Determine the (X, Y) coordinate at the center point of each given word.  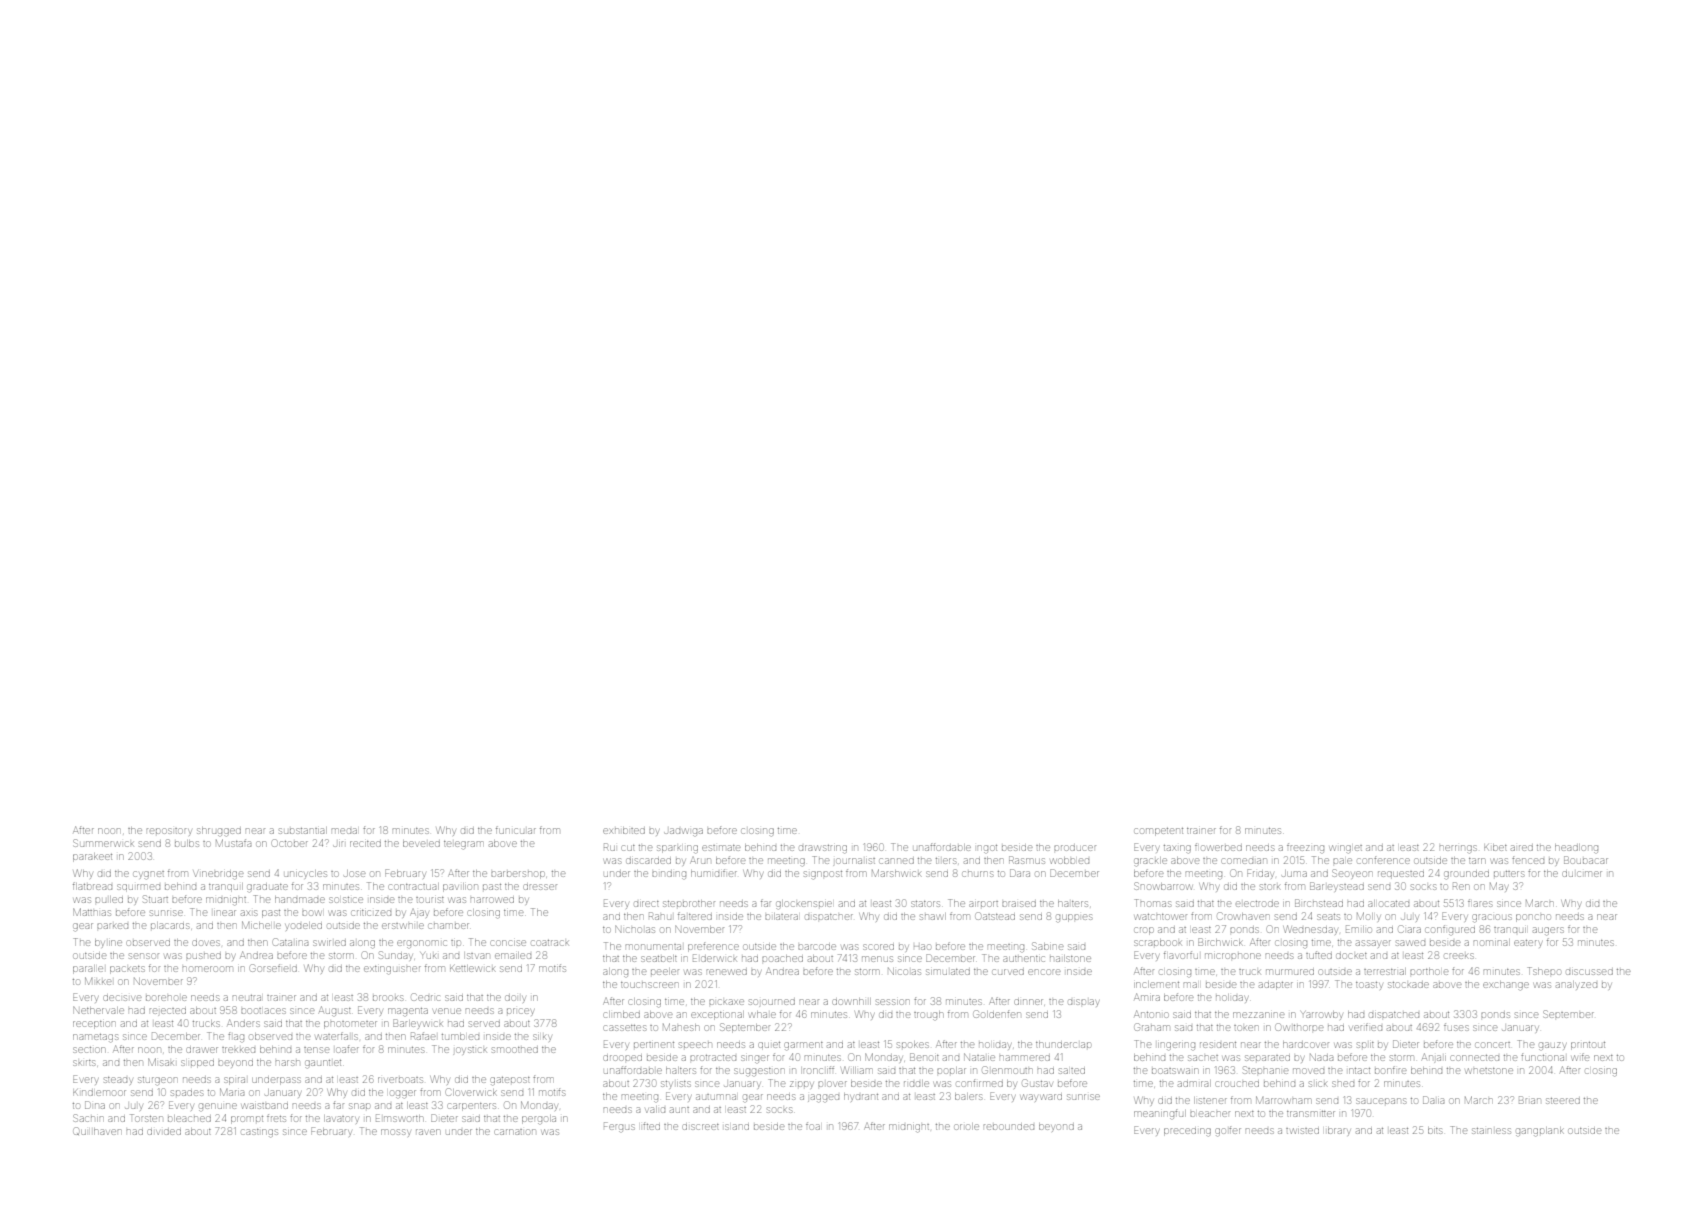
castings (260, 1133)
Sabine (1048, 946)
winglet (1346, 849)
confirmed (980, 1083)
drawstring (823, 849)
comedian (1244, 861)
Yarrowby (1322, 1015)
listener (1210, 1100)
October (290, 843)
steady (118, 1081)
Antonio (1151, 1014)
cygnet (148, 875)
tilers (946, 861)
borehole (166, 998)
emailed (513, 955)
